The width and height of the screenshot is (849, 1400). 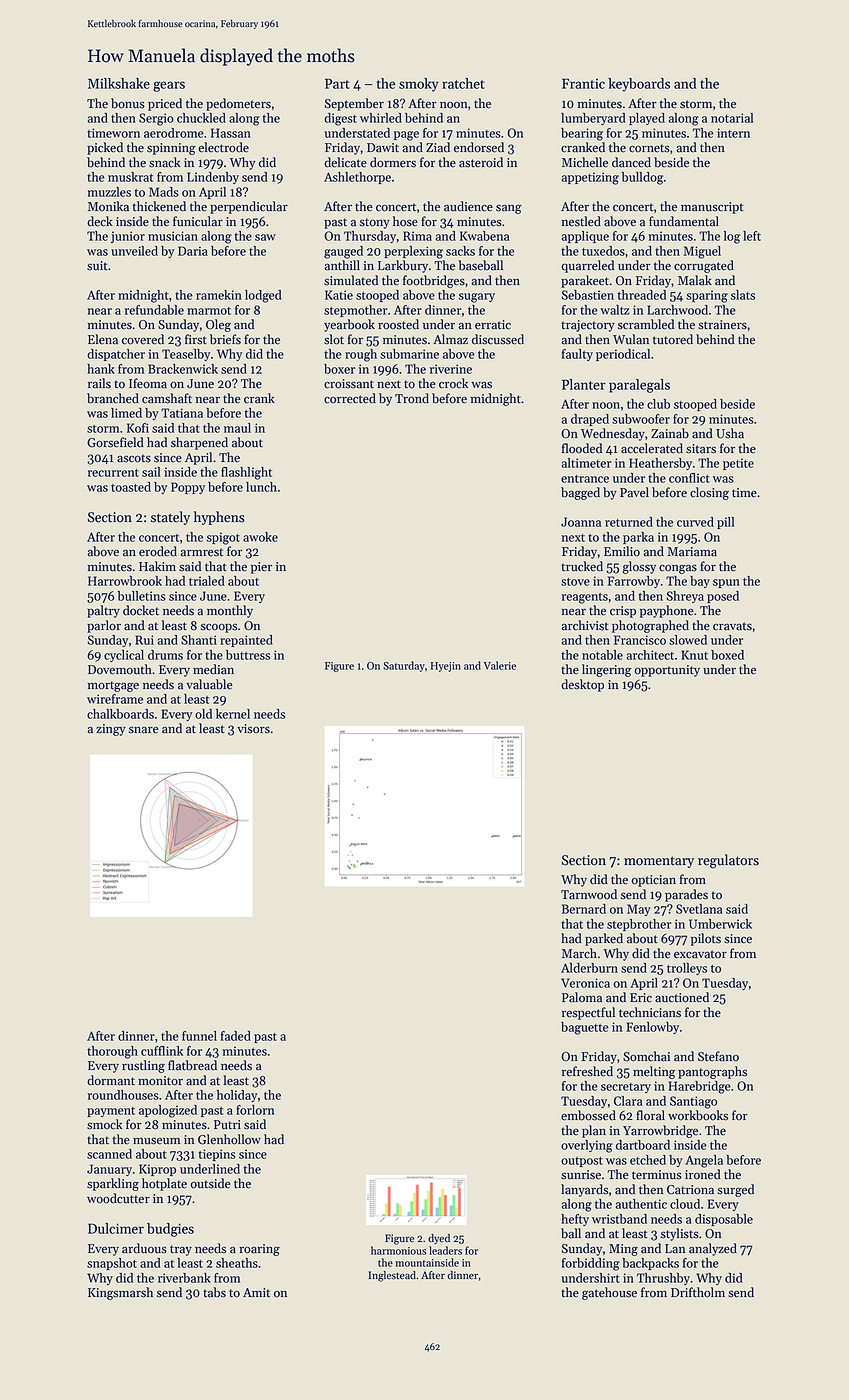 I want to click on Driftholm, so click(x=698, y=1292).
